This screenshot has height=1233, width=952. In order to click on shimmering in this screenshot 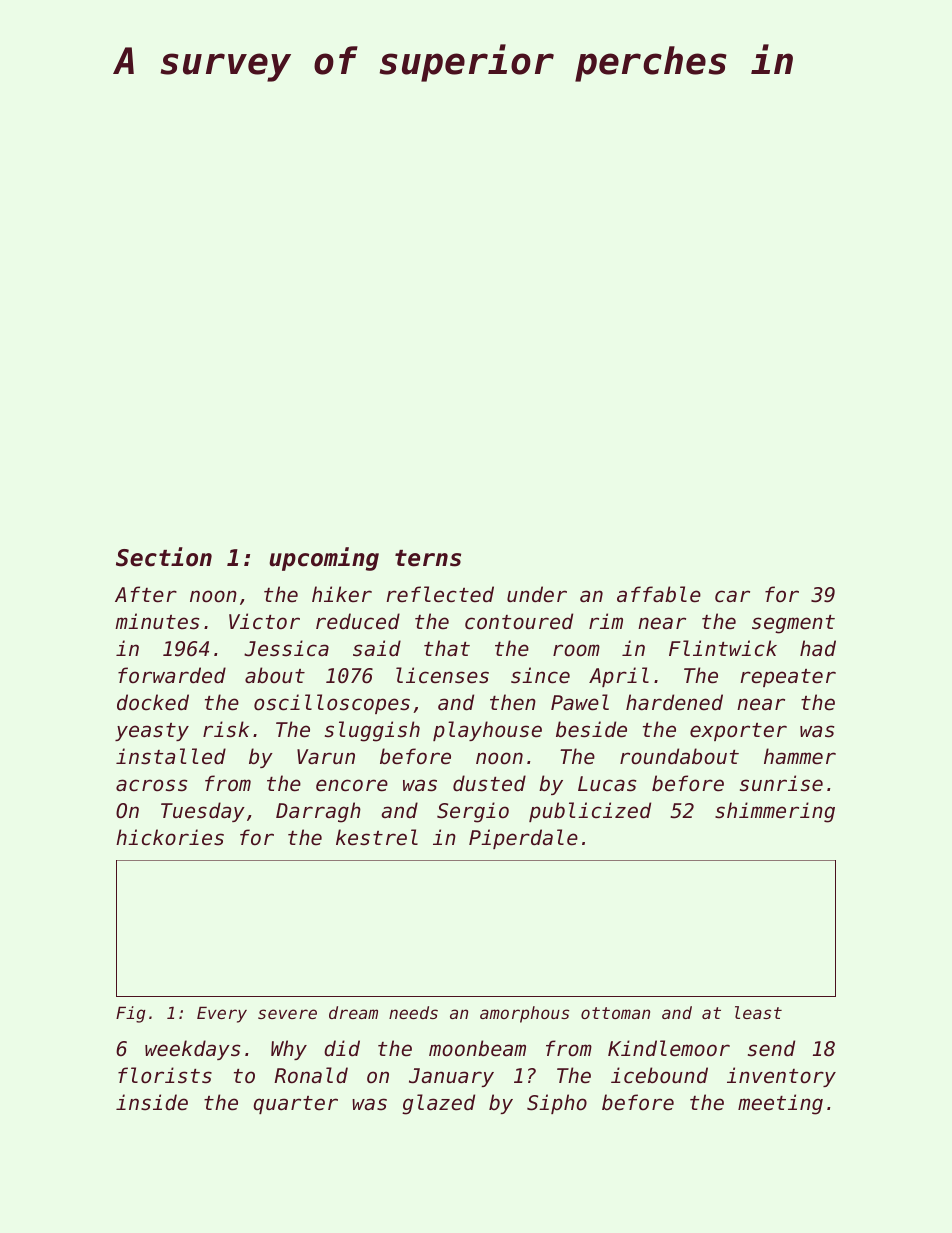, I will do `click(775, 812)`.
